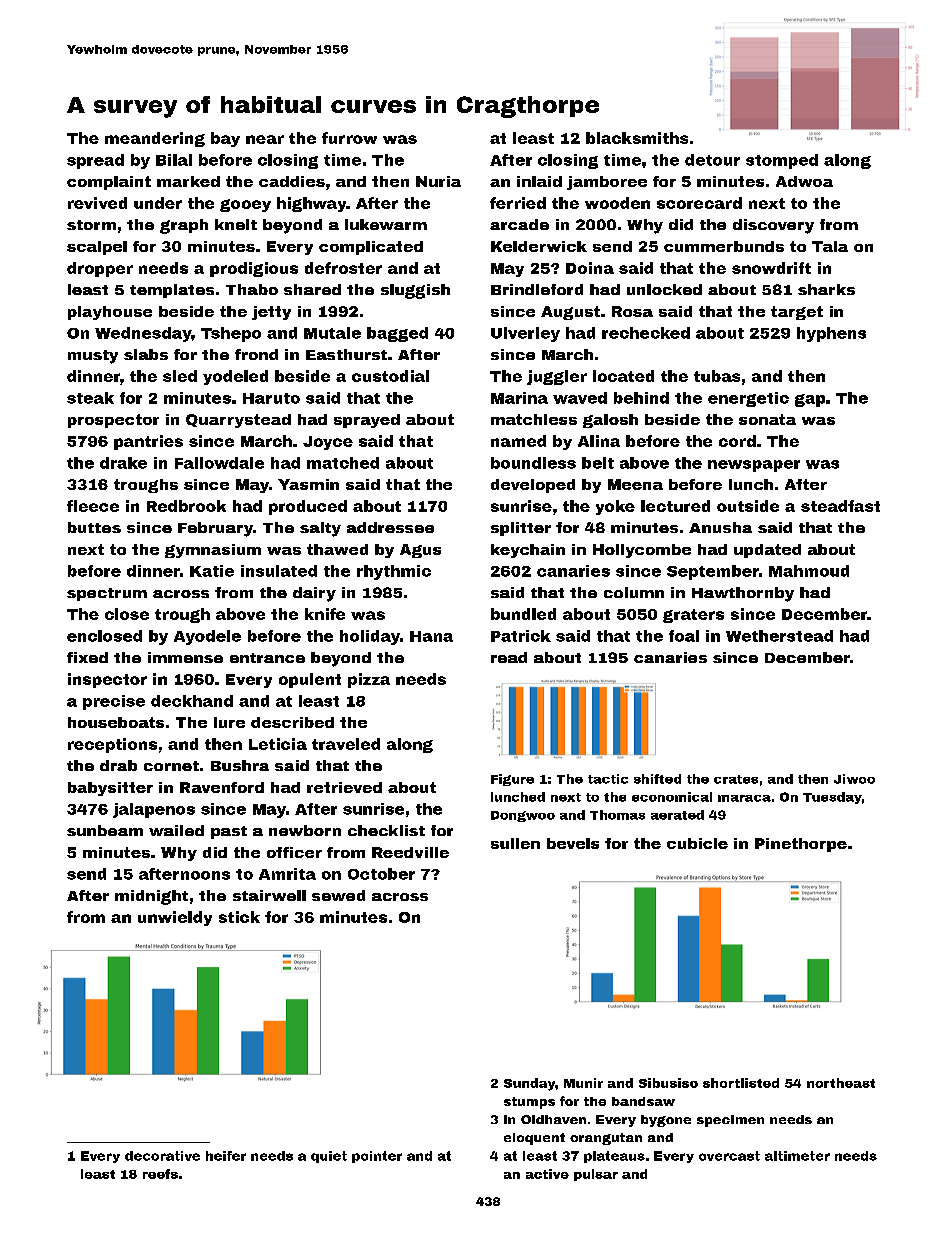  I want to click on overcast, so click(729, 1156).
